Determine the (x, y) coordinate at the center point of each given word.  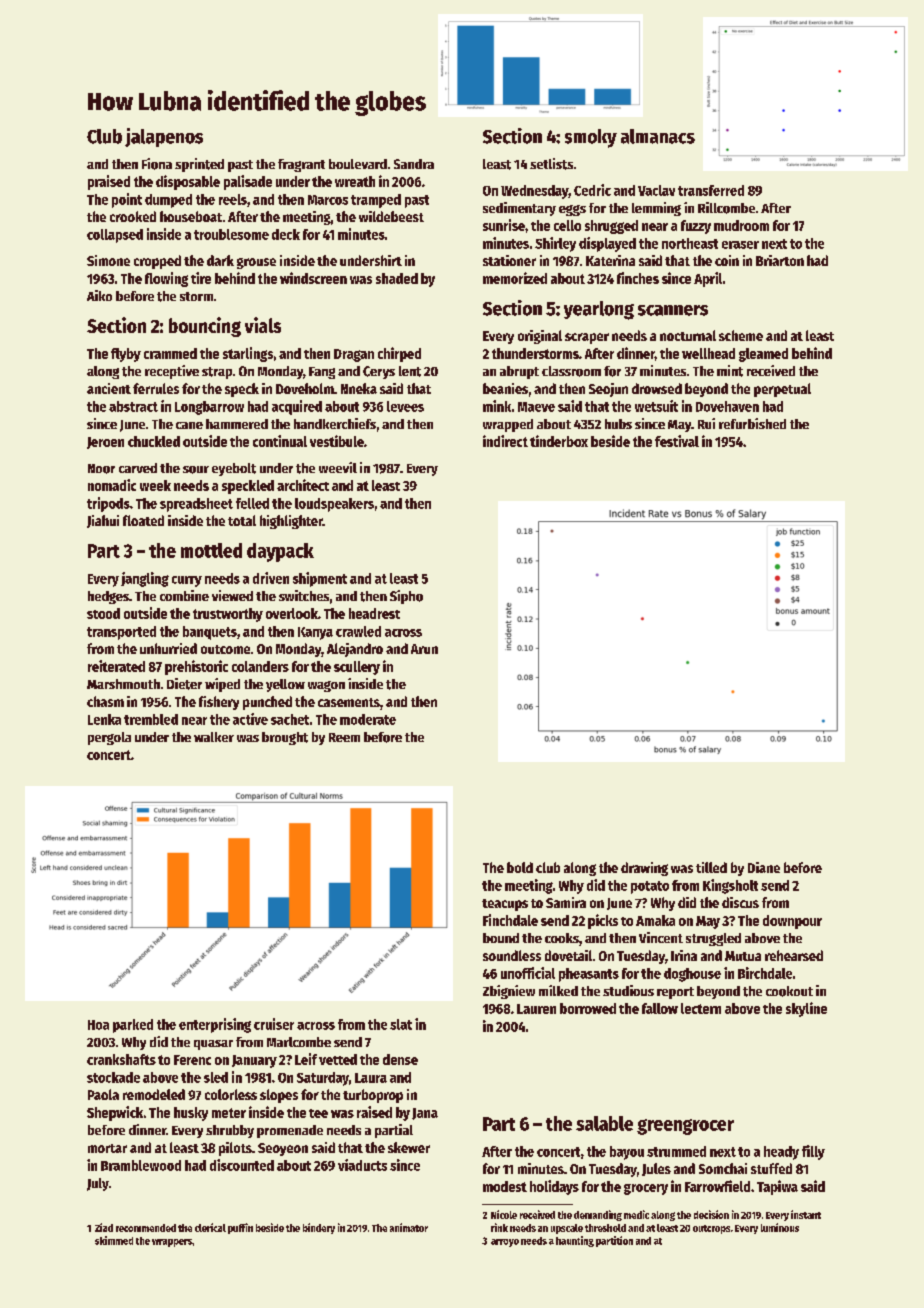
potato (650, 887)
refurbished (752, 423)
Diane (764, 867)
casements (349, 702)
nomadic (112, 485)
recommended (146, 1228)
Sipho (406, 597)
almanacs (658, 136)
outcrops (711, 1229)
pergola (109, 738)
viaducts (362, 1165)
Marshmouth (123, 684)
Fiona (157, 164)
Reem (344, 737)
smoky (591, 138)
